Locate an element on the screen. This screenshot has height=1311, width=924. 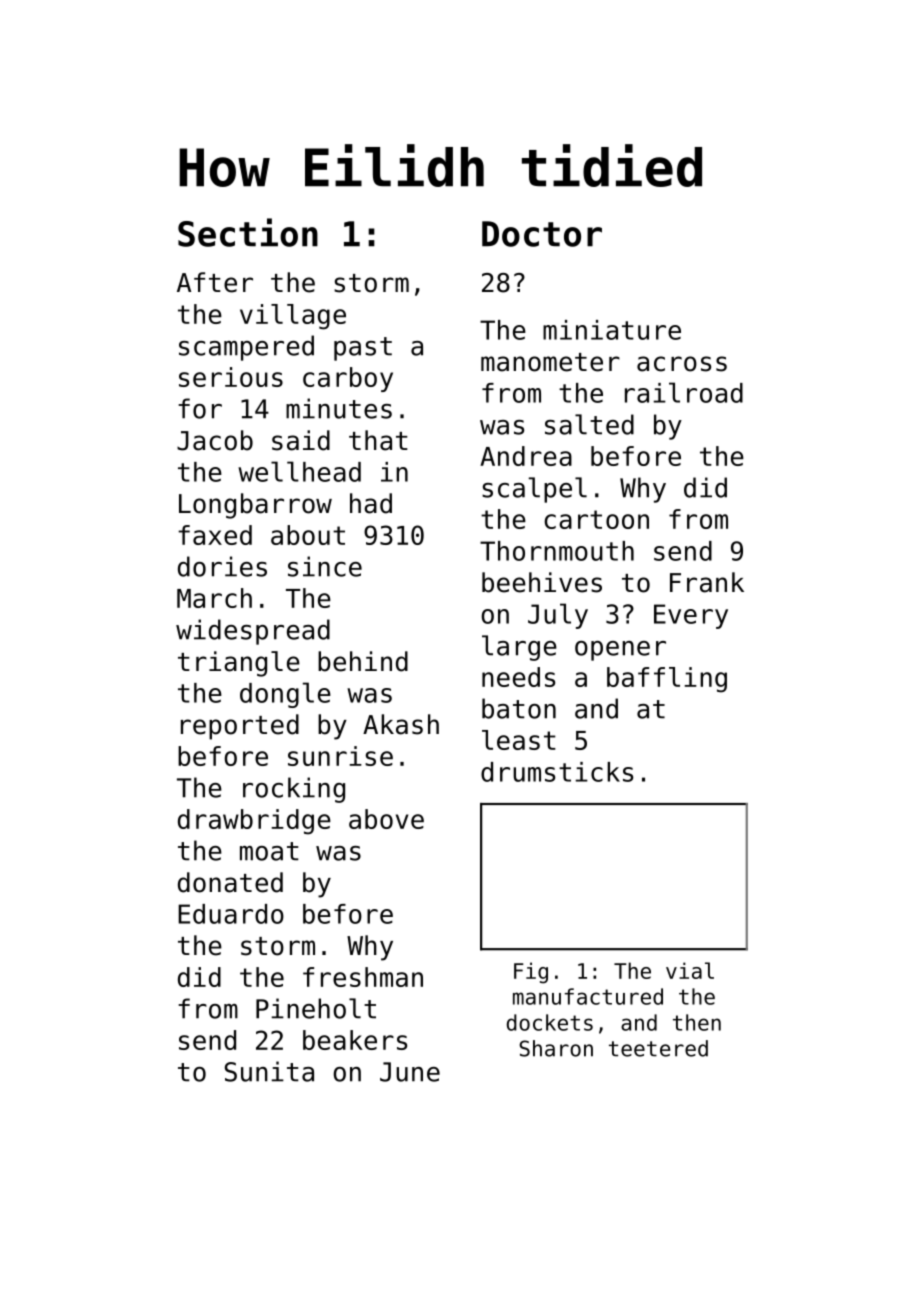
serious is located at coordinates (231, 377).
